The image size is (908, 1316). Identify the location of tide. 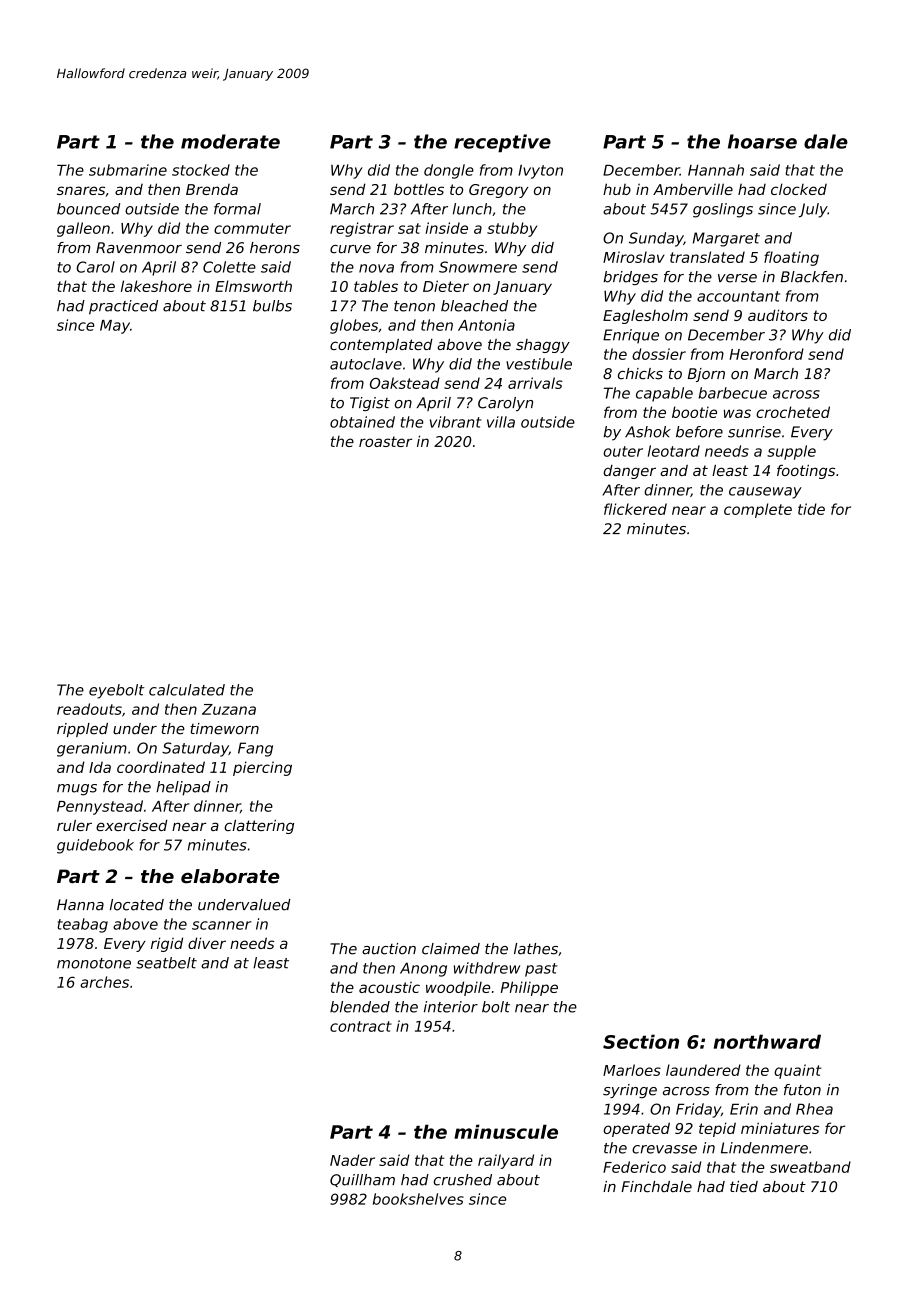
(811, 509).
